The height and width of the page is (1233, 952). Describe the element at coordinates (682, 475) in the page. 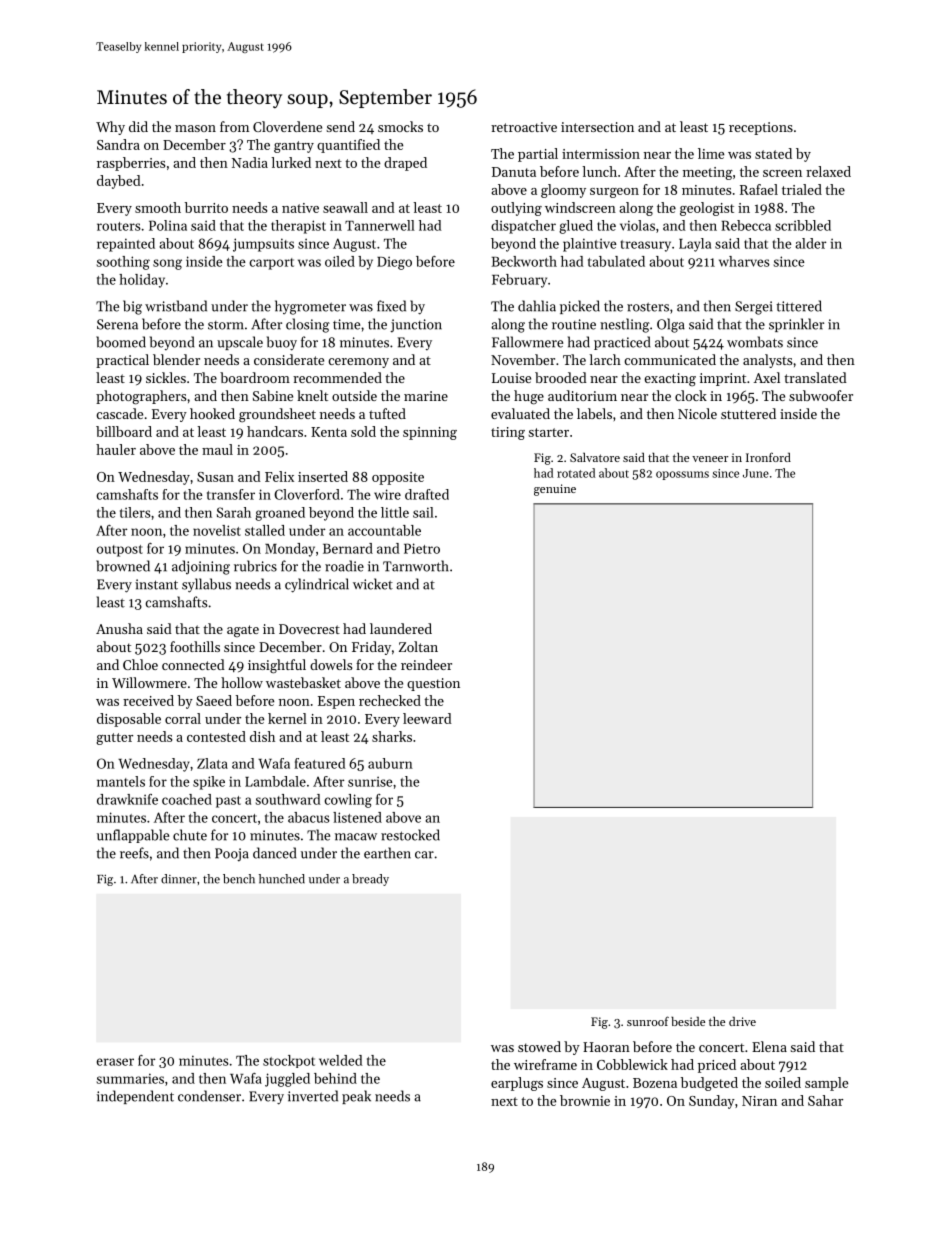

I see `opossums` at that location.
